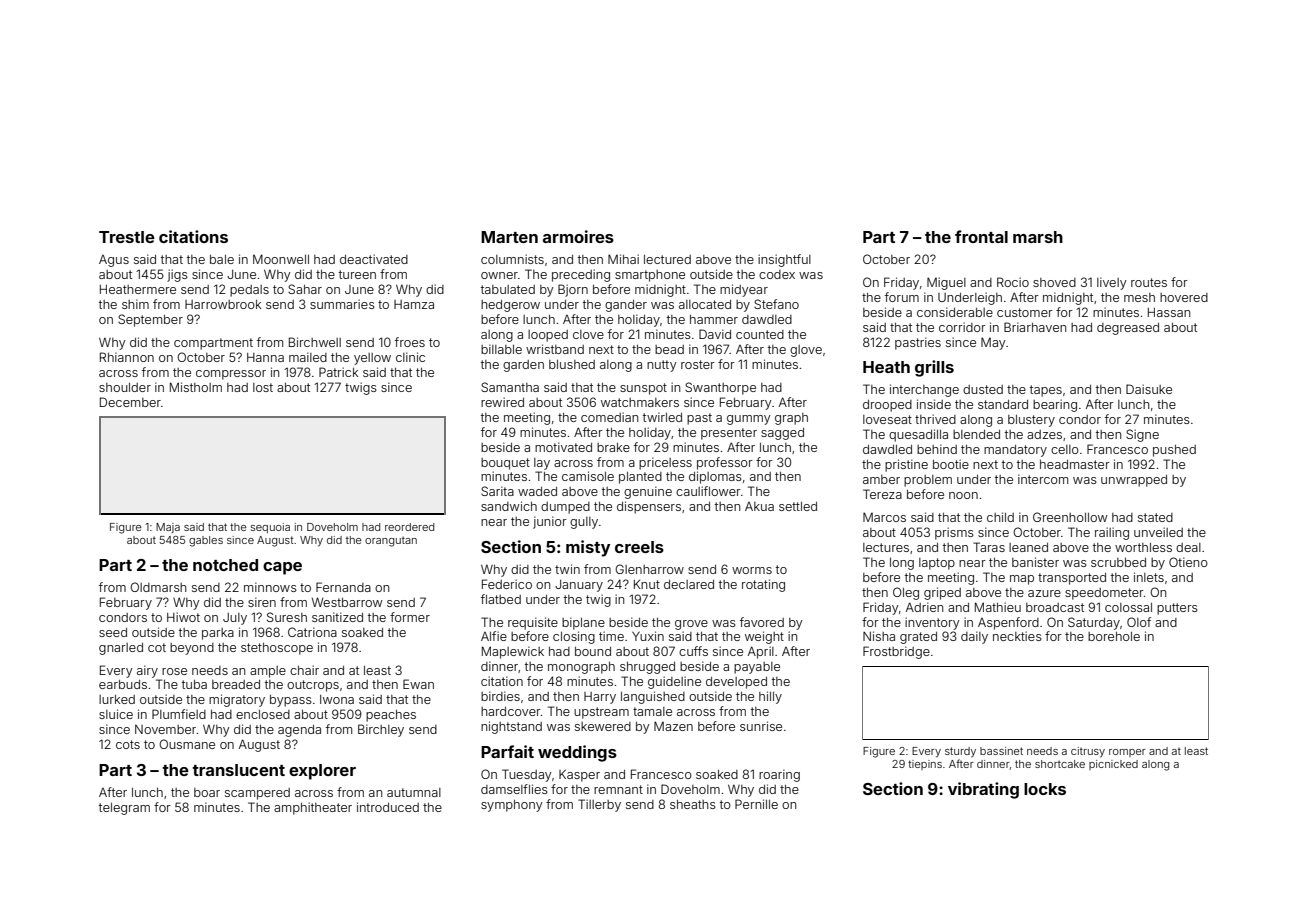 This screenshot has width=1308, height=924. I want to click on problem, so click(928, 481).
